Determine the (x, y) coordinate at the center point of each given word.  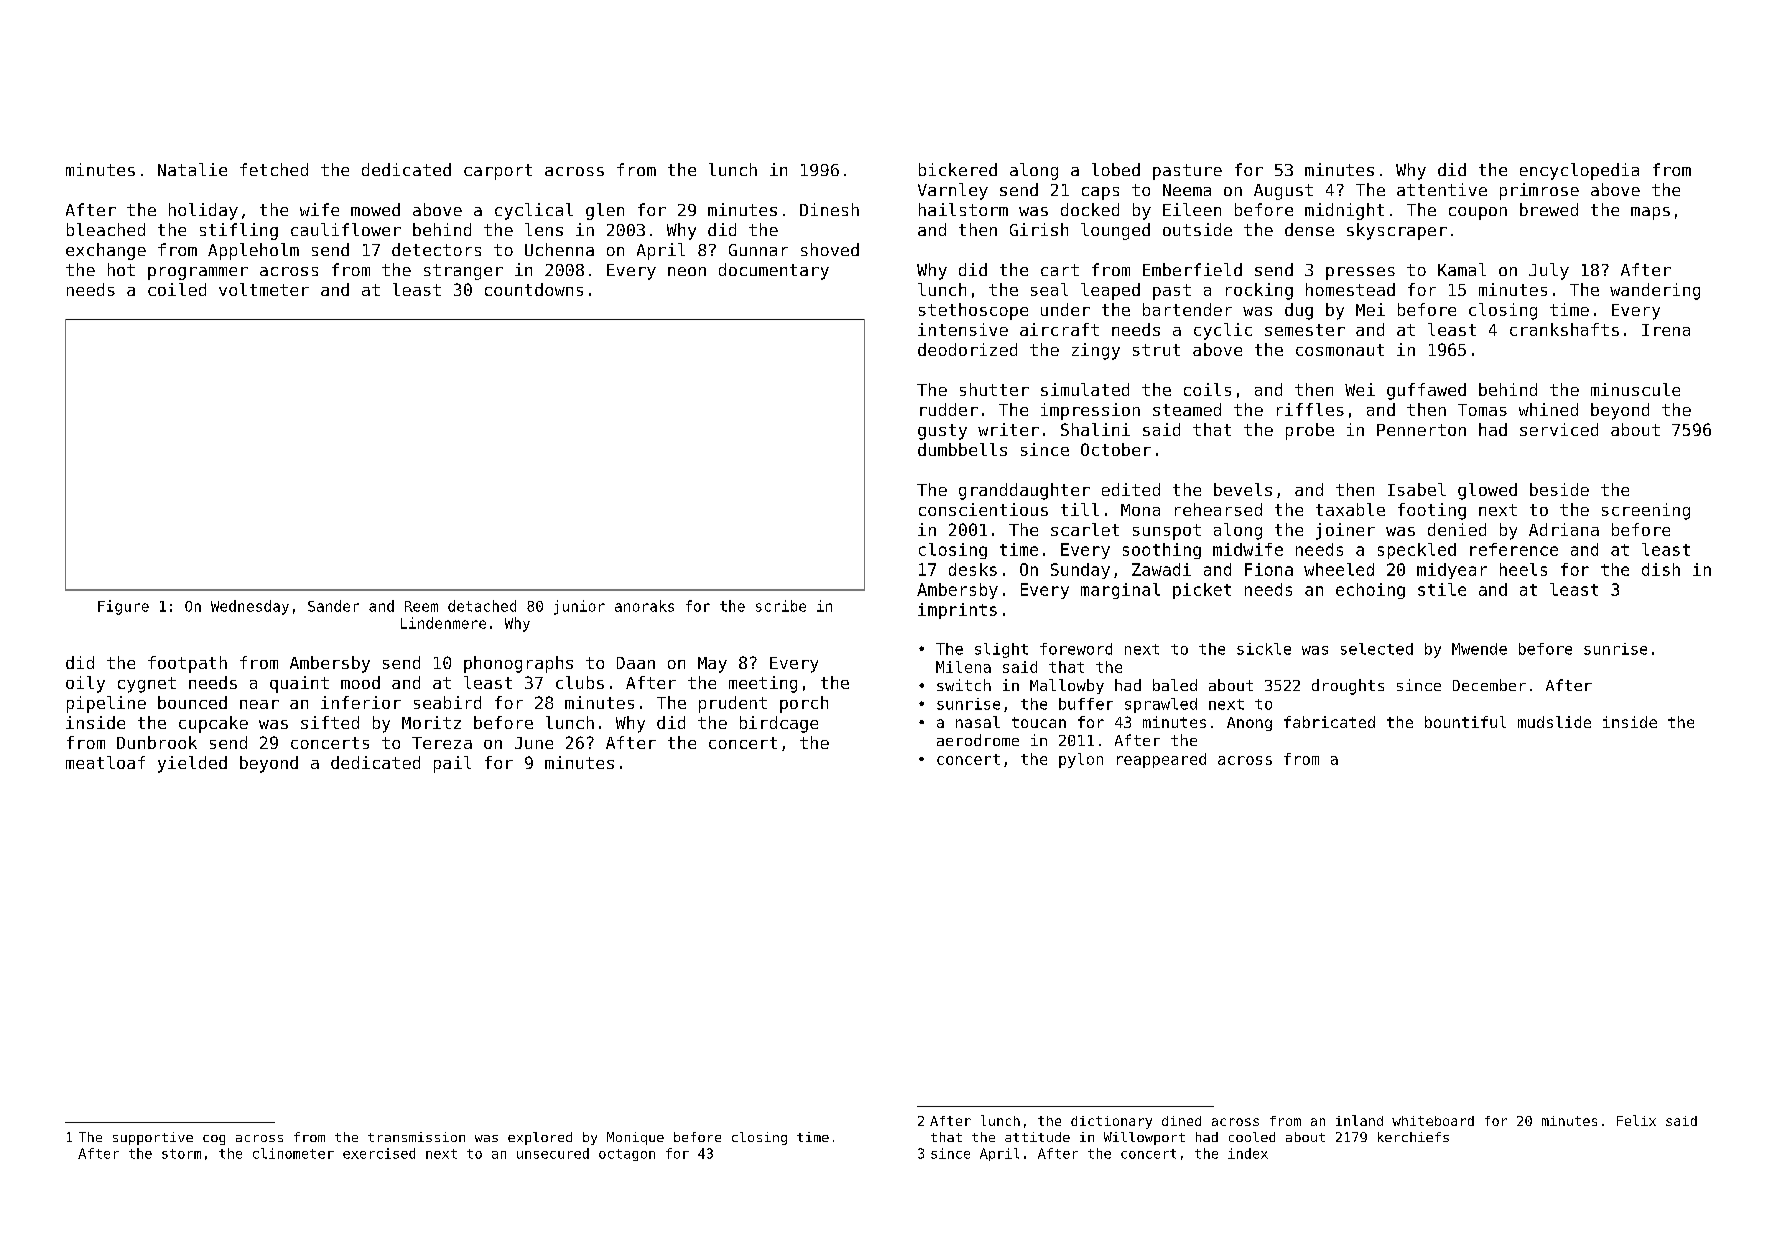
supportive (153, 1138)
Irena (1666, 330)
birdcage (779, 724)
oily (85, 684)
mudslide (1554, 722)
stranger (463, 272)
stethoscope (973, 311)
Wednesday (250, 607)
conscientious (983, 509)
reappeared (1161, 760)
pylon (1081, 760)
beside (1559, 489)
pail (452, 764)
